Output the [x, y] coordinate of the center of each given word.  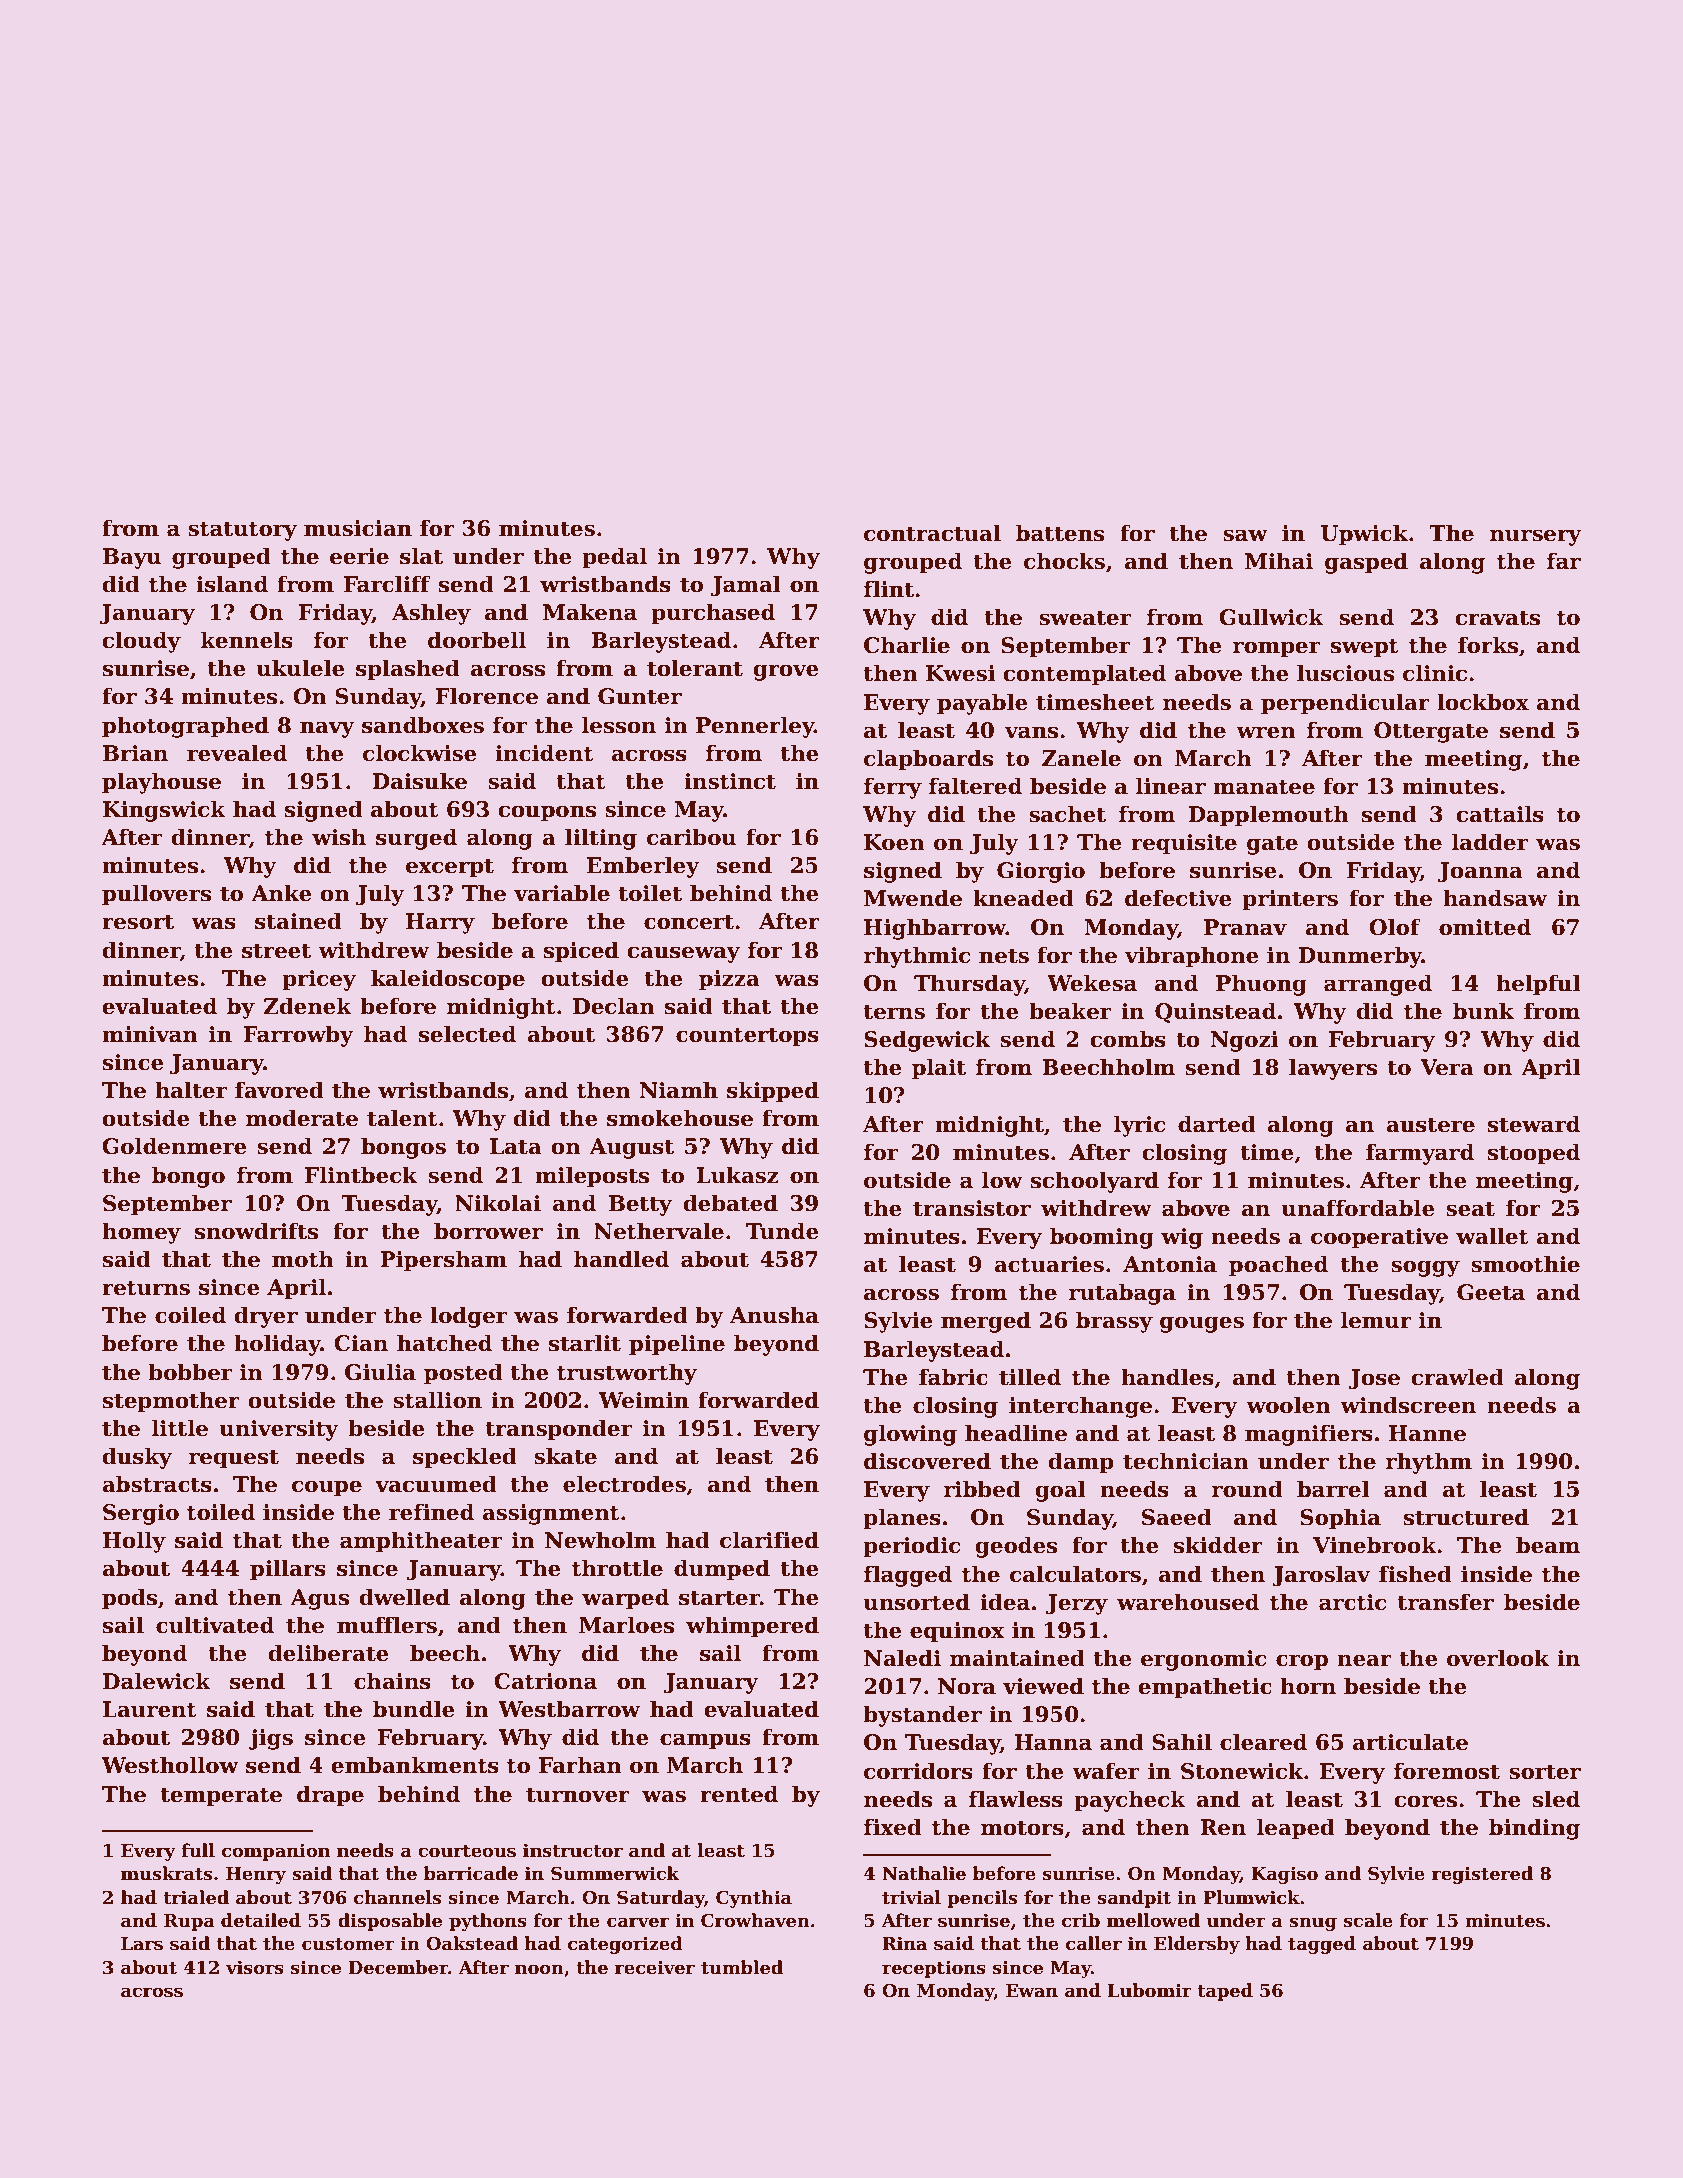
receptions [934, 1969]
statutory [242, 531]
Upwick [1364, 535]
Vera [1447, 1067]
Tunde [782, 1231]
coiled [190, 1315]
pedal [614, 558]
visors [255, 1968]
